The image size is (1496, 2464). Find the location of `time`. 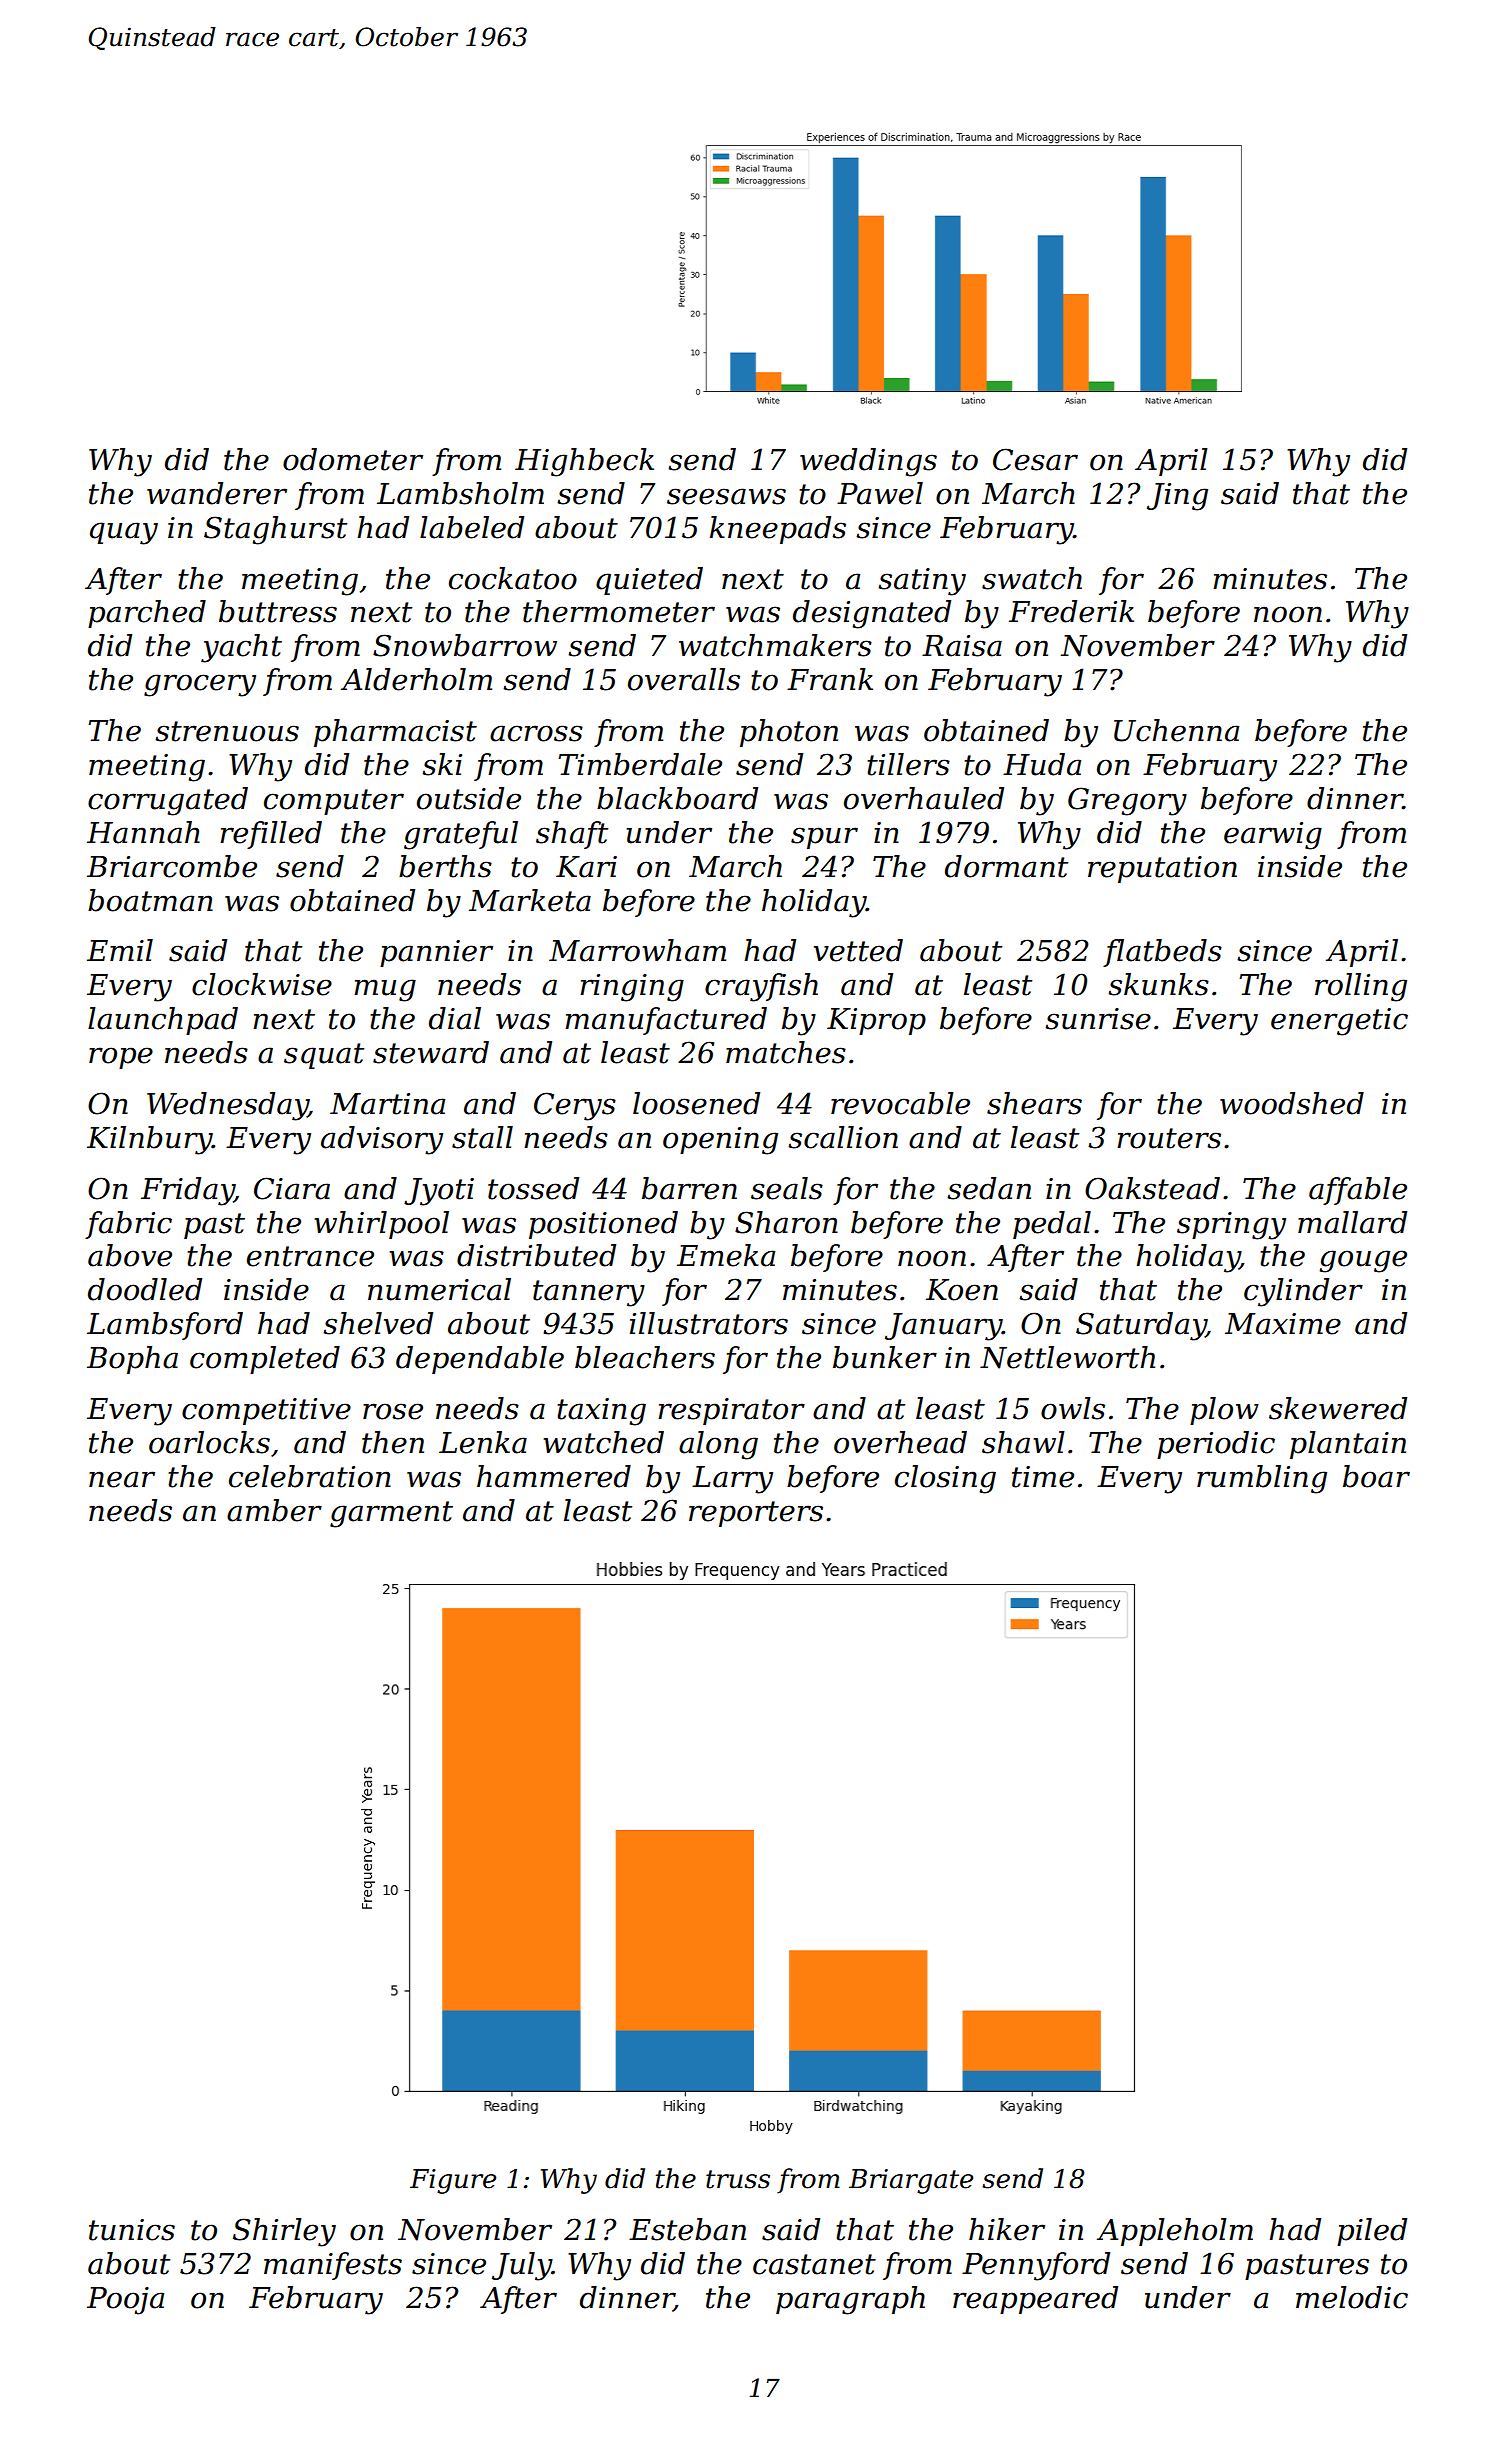

time is located at coordinates (1043, 1477).
